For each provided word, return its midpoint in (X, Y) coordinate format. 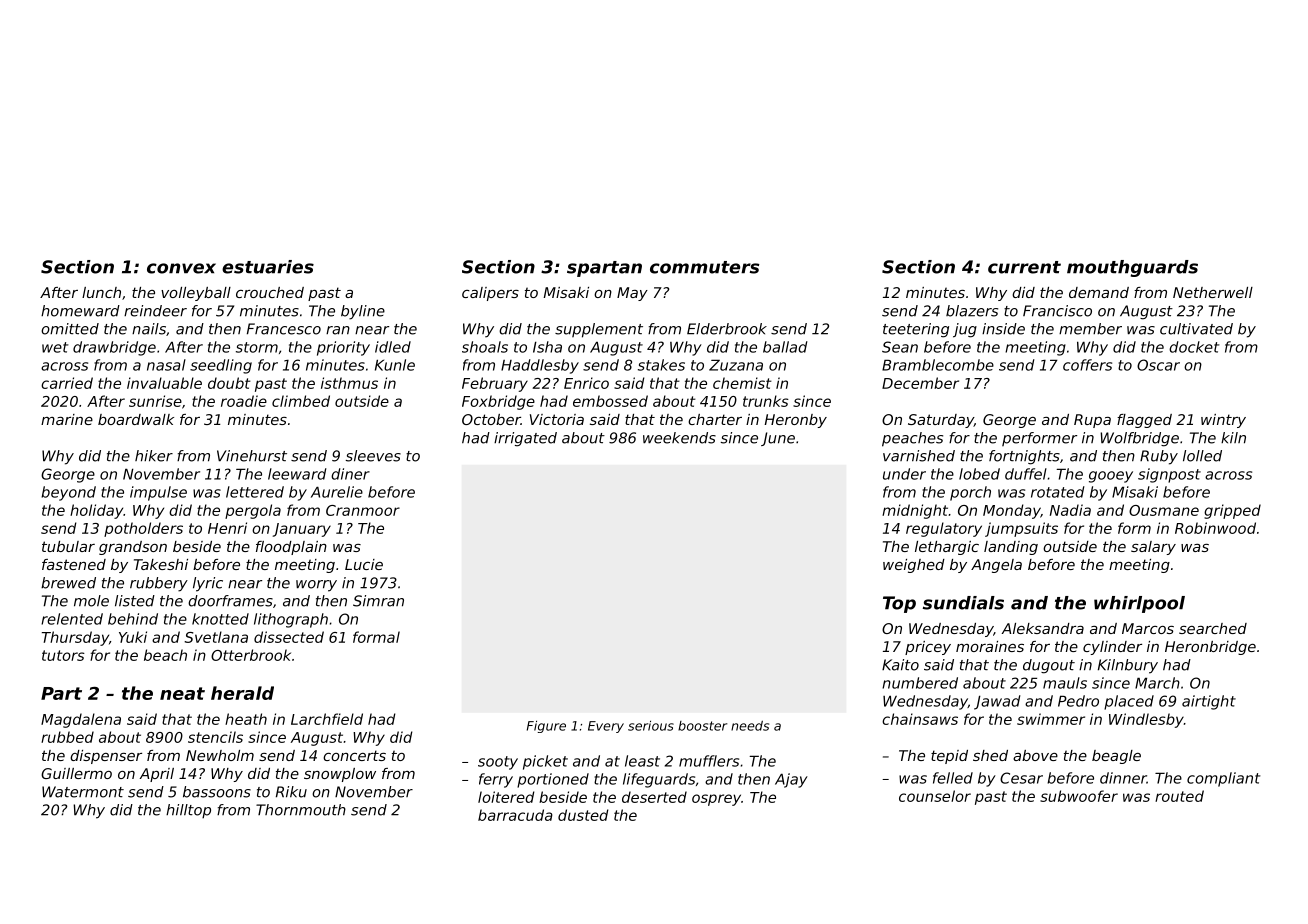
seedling (221, 366)
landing (1011, 548)
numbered (920, 683)
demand (1099, 292)
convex (181, 268)
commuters (704, 267)
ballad (785, 347)
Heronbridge (1210, 648)
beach (165, 655)
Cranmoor (363, 510)
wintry (1223, 421)
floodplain (291, 548)
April (157, 775)
